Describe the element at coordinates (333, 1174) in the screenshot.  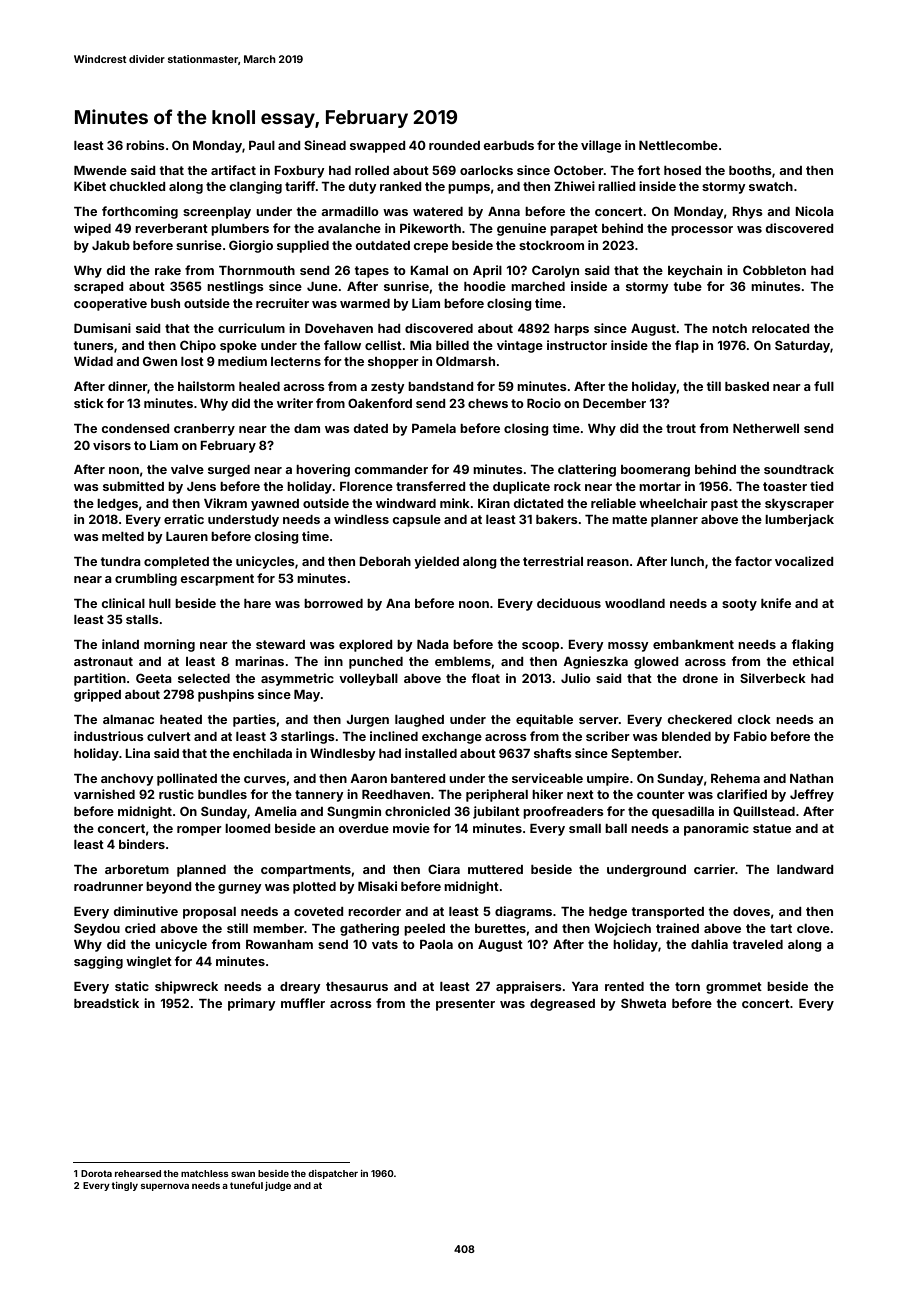
I see `dispatcher` at that location.
